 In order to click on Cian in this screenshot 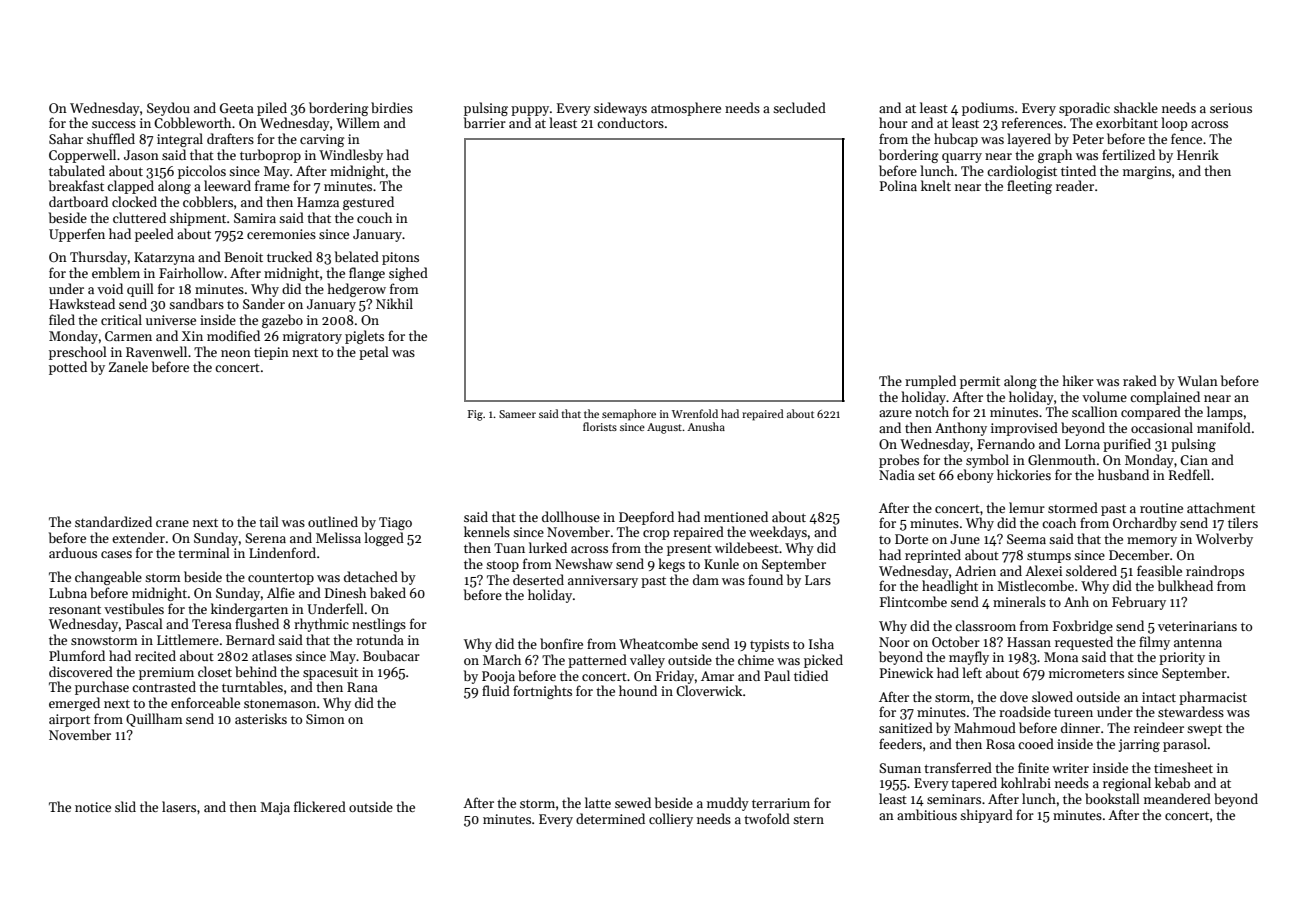, I will do `click(1194, 460)`.
